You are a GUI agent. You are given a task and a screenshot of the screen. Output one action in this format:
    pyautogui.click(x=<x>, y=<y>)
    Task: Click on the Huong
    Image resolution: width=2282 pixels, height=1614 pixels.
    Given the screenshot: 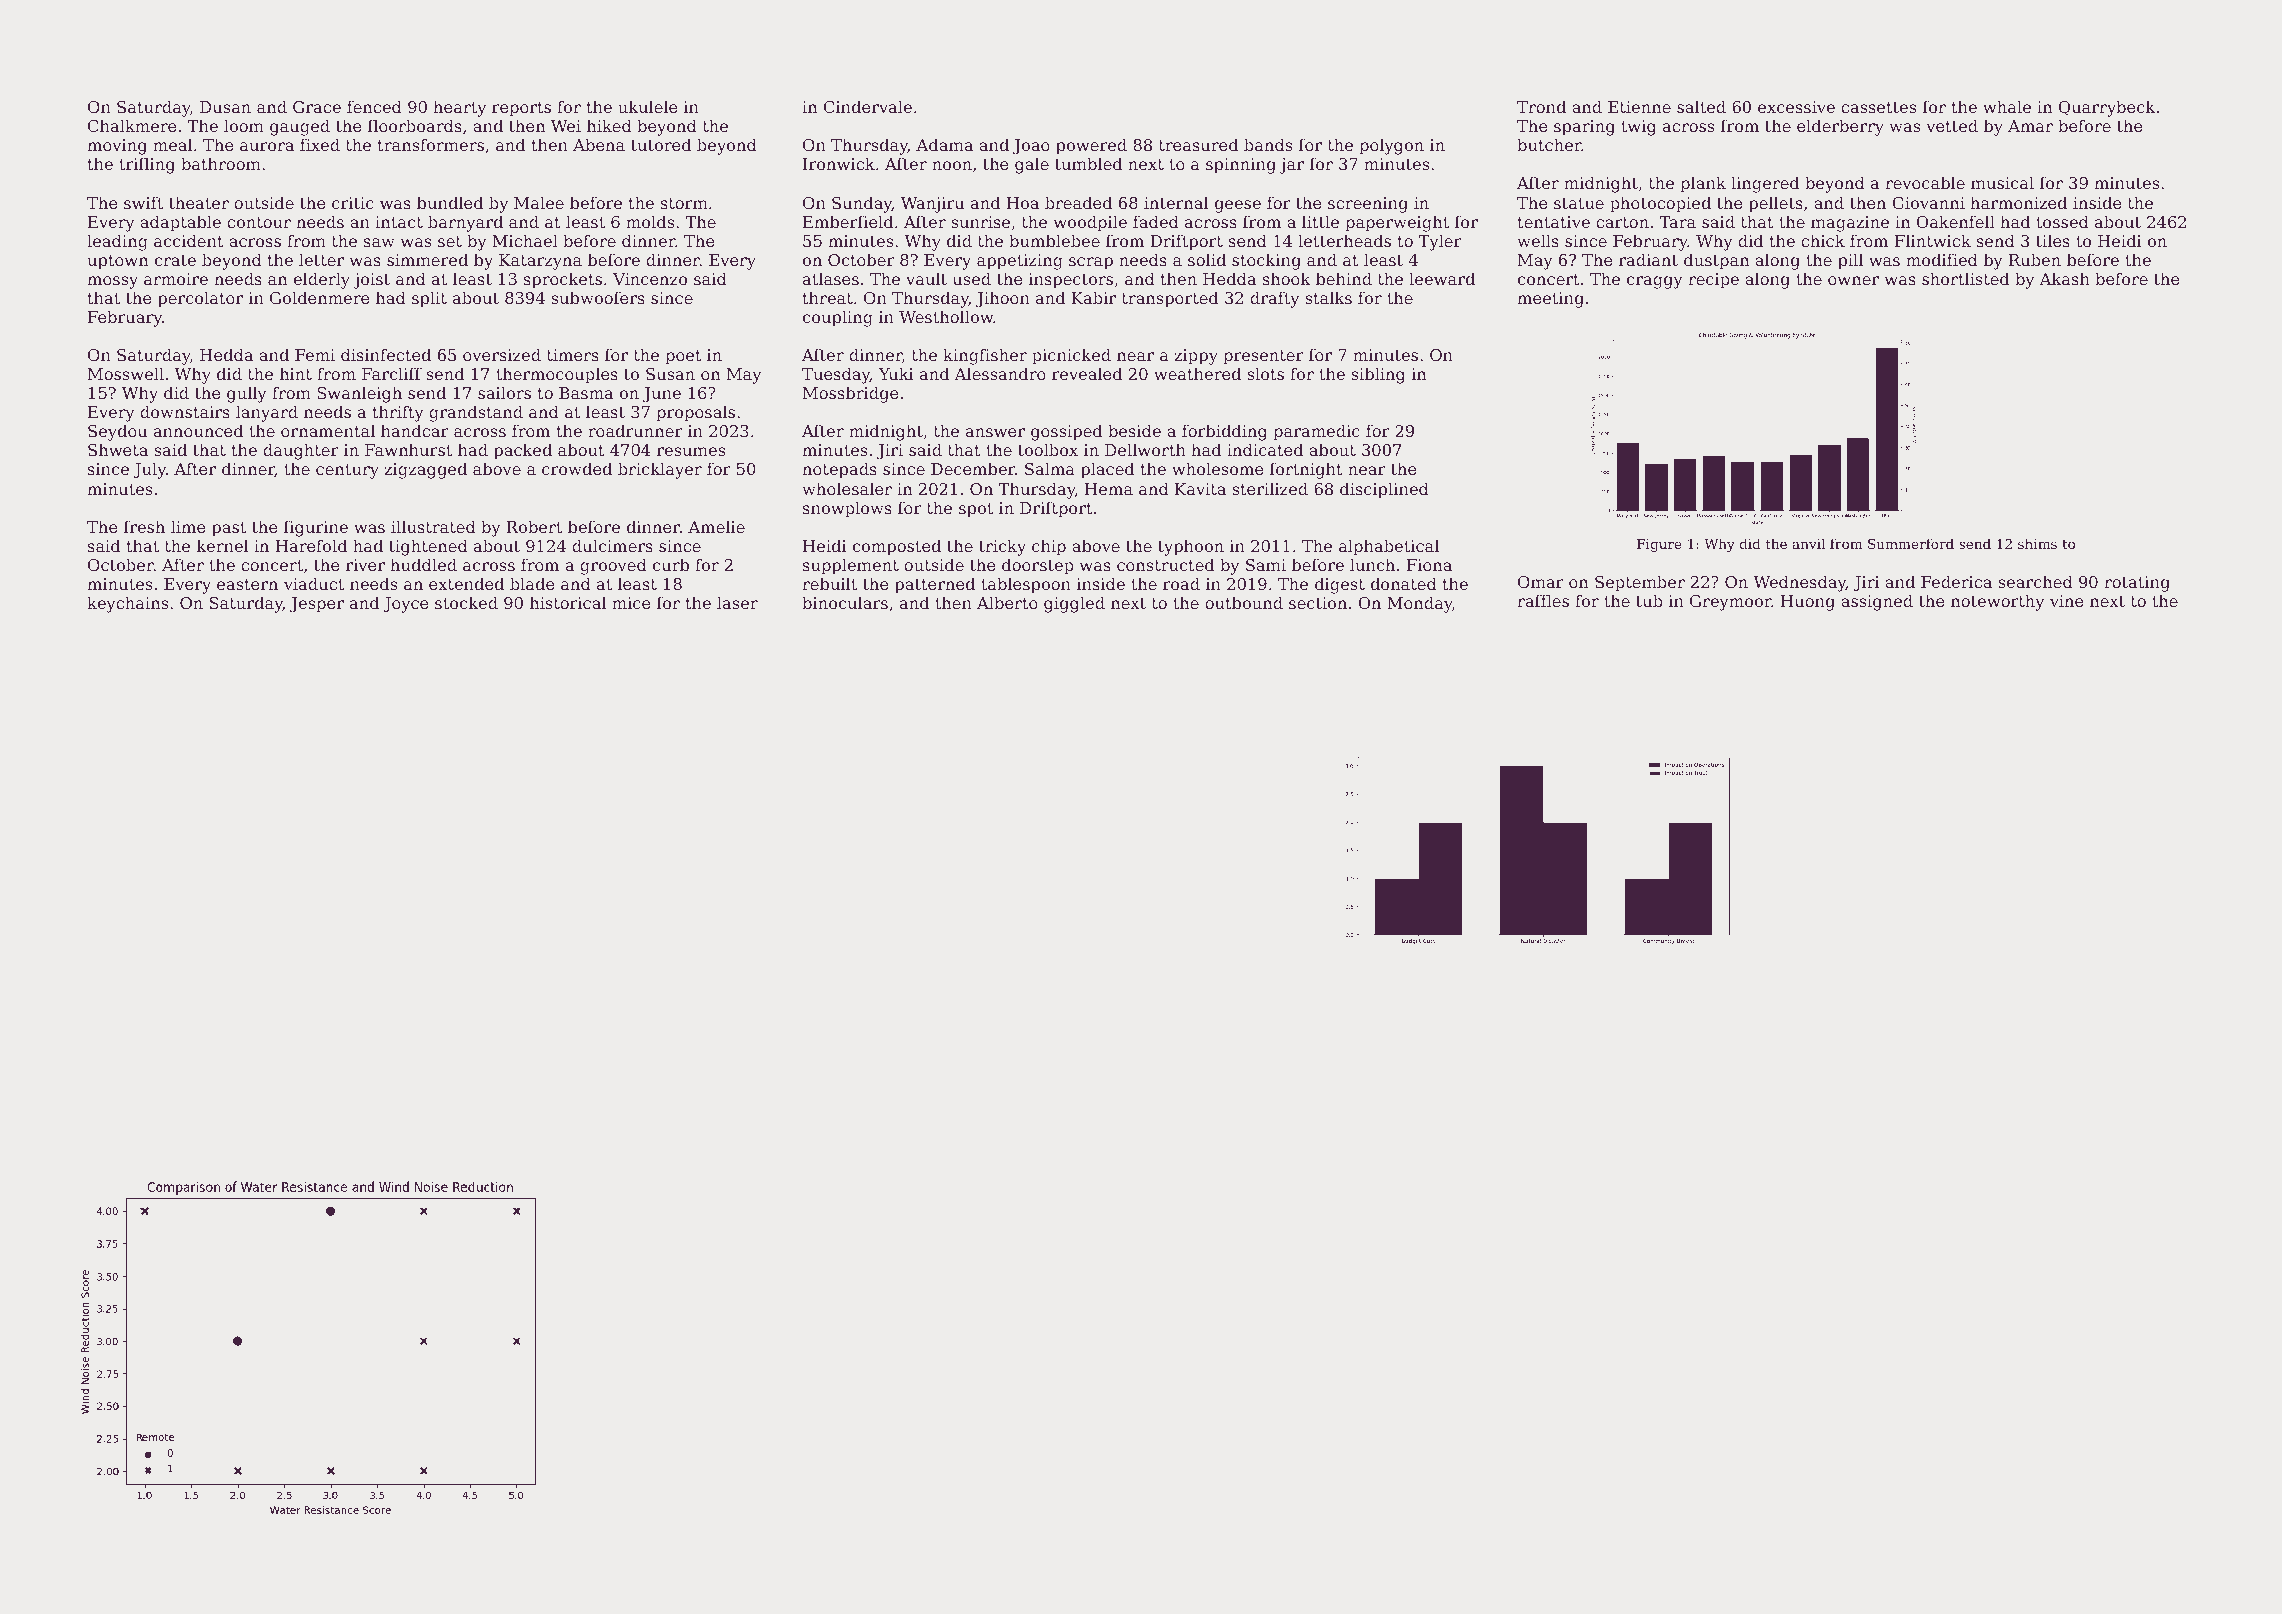 What is the action you would take?
    pyautogui.click(x=1808, y=603)
